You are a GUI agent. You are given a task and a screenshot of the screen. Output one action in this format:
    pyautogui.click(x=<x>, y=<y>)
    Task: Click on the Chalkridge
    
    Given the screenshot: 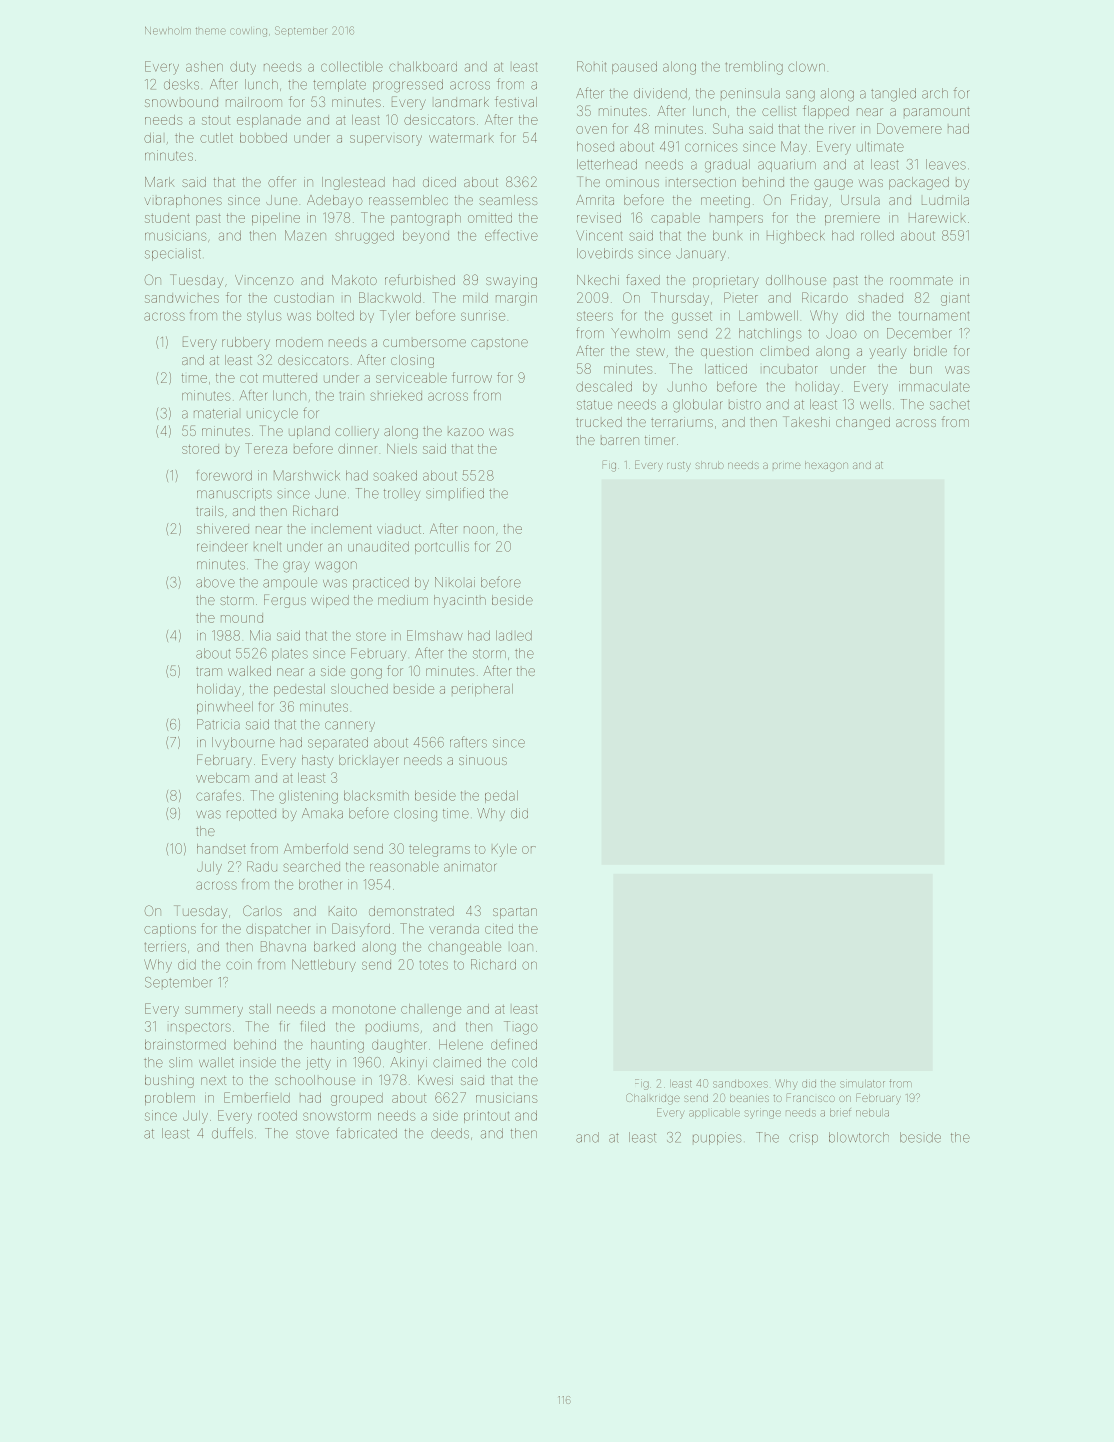 What is the action you would take?
    pyautogui.click(x=653, y=1099)
